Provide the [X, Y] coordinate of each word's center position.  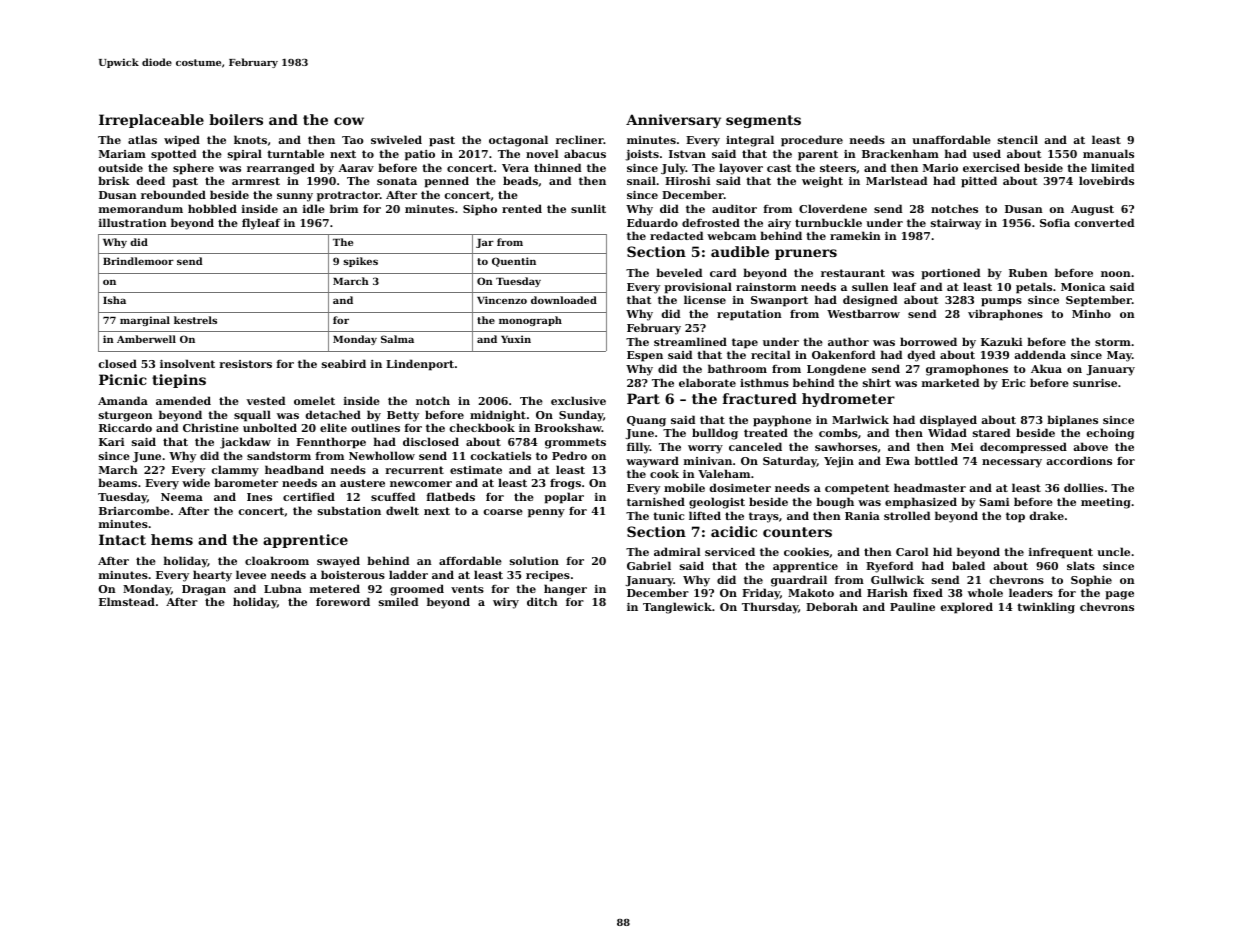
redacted [676, 235]
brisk [114, 180]
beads [520, 180]
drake [1047, 515]
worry [705, 449]
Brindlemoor [138, 261]
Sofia [1055, 223]
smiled [398, 601]
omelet [314, 400]
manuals [1108, 153]
